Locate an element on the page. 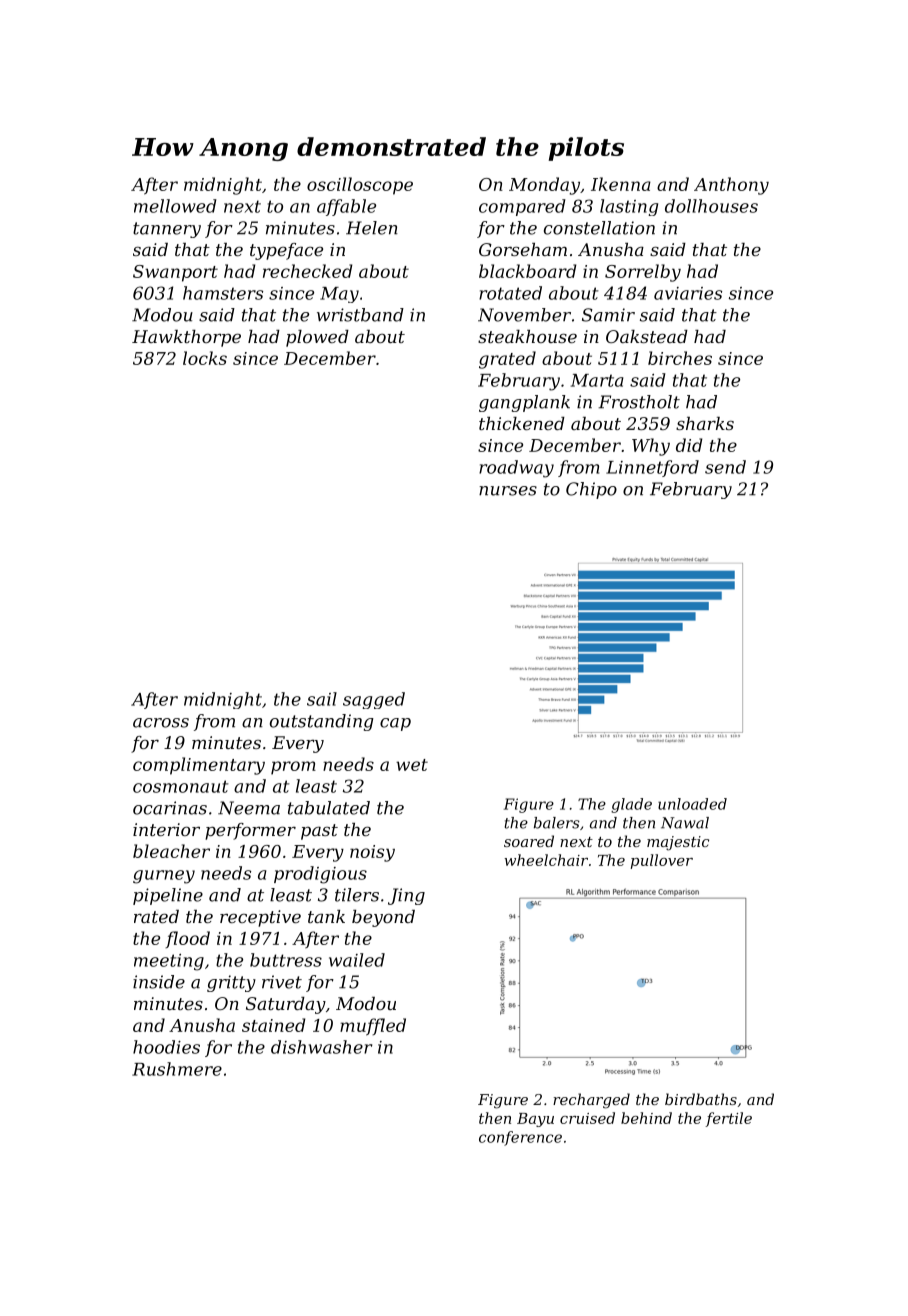 The image size is (908, 1316). birdbaths is located at coordinates (701, 1099).
